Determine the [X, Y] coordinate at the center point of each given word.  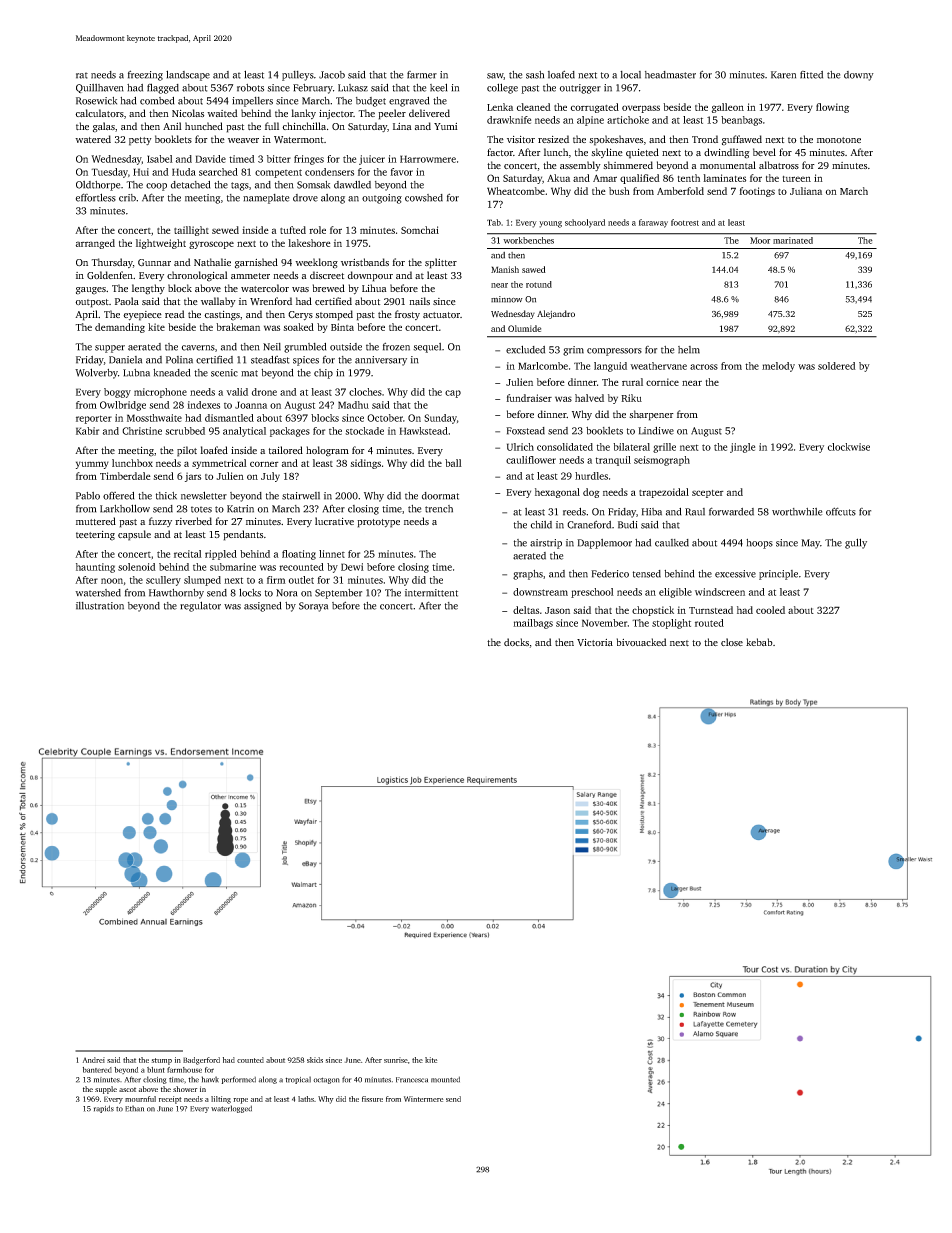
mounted [445, 1079]
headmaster [670, 75]
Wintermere [423, 1099]
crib [127, 198]
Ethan [134, 1108]
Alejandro [556, 314]
